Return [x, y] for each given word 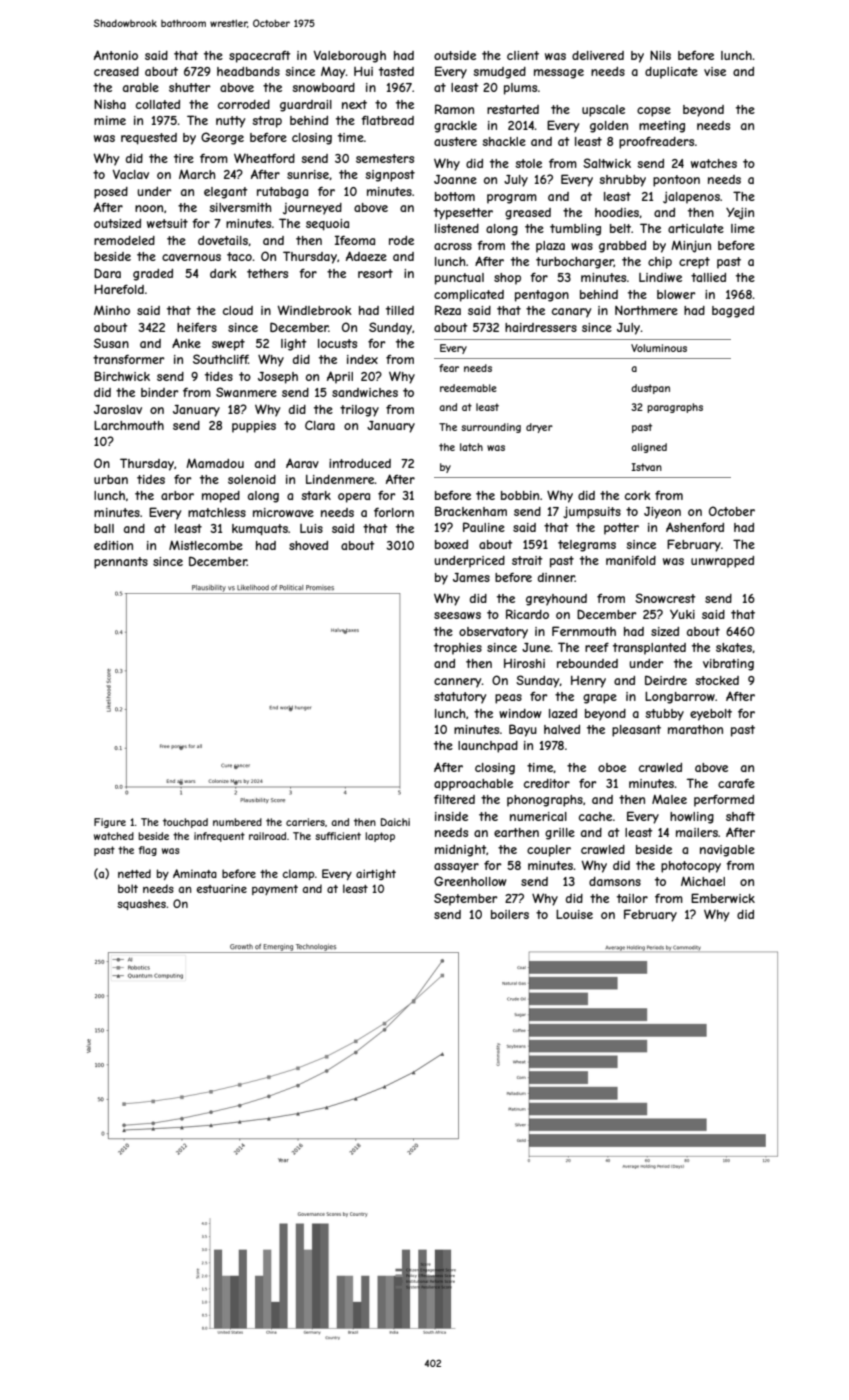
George [222, 138]
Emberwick [723, 898]
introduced [360, 463]
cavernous [191, 257]
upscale [603, 111]
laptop [380, 837]
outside [455, 55]
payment [275, 890]
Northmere [646, 310]
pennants [121, 563]
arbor [177, 495]
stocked [717, 680]
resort [375, 273]
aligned [649, 448]
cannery [457, 683]
